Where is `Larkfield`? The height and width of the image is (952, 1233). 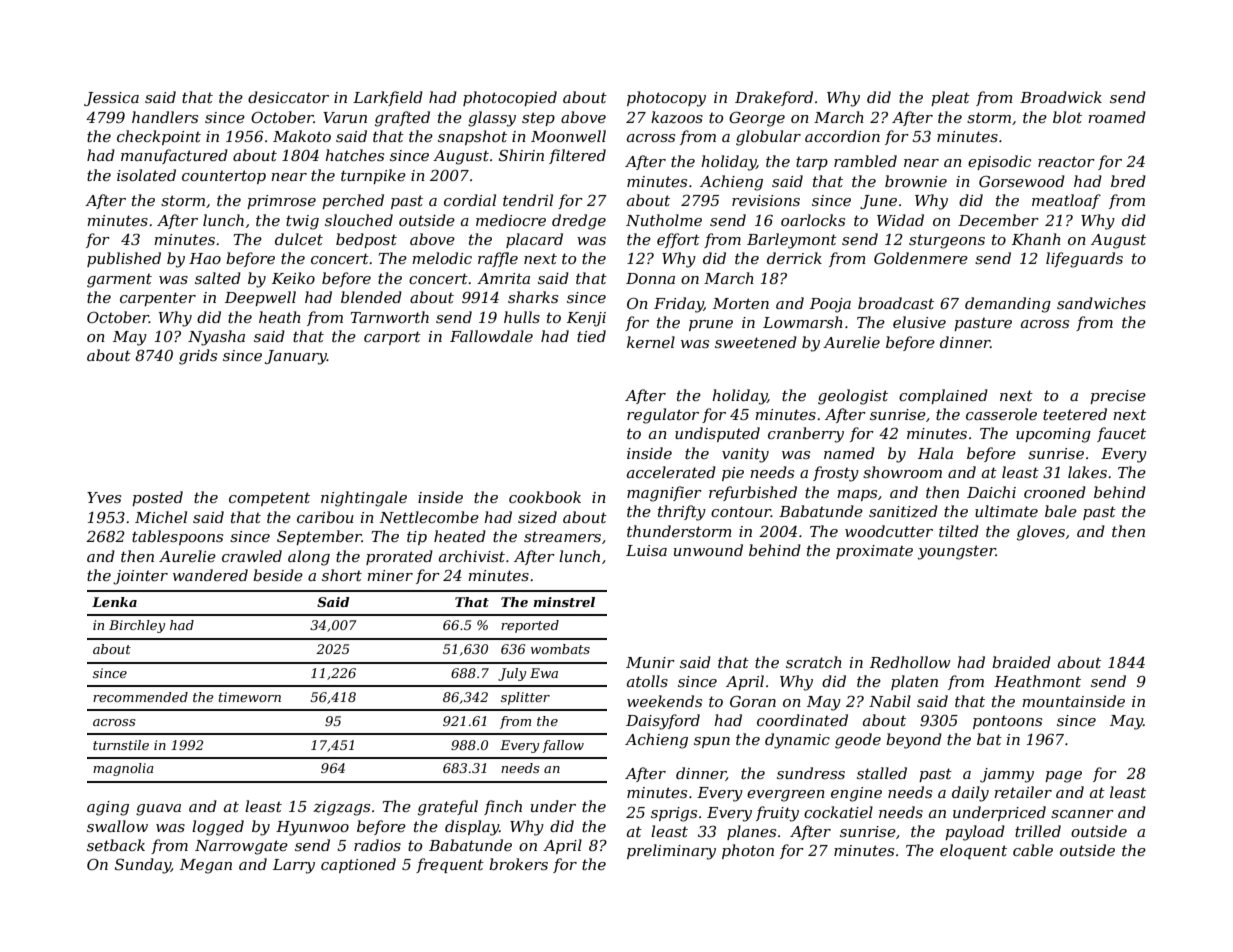 Larkfield is located at coordinates (388, 98).
